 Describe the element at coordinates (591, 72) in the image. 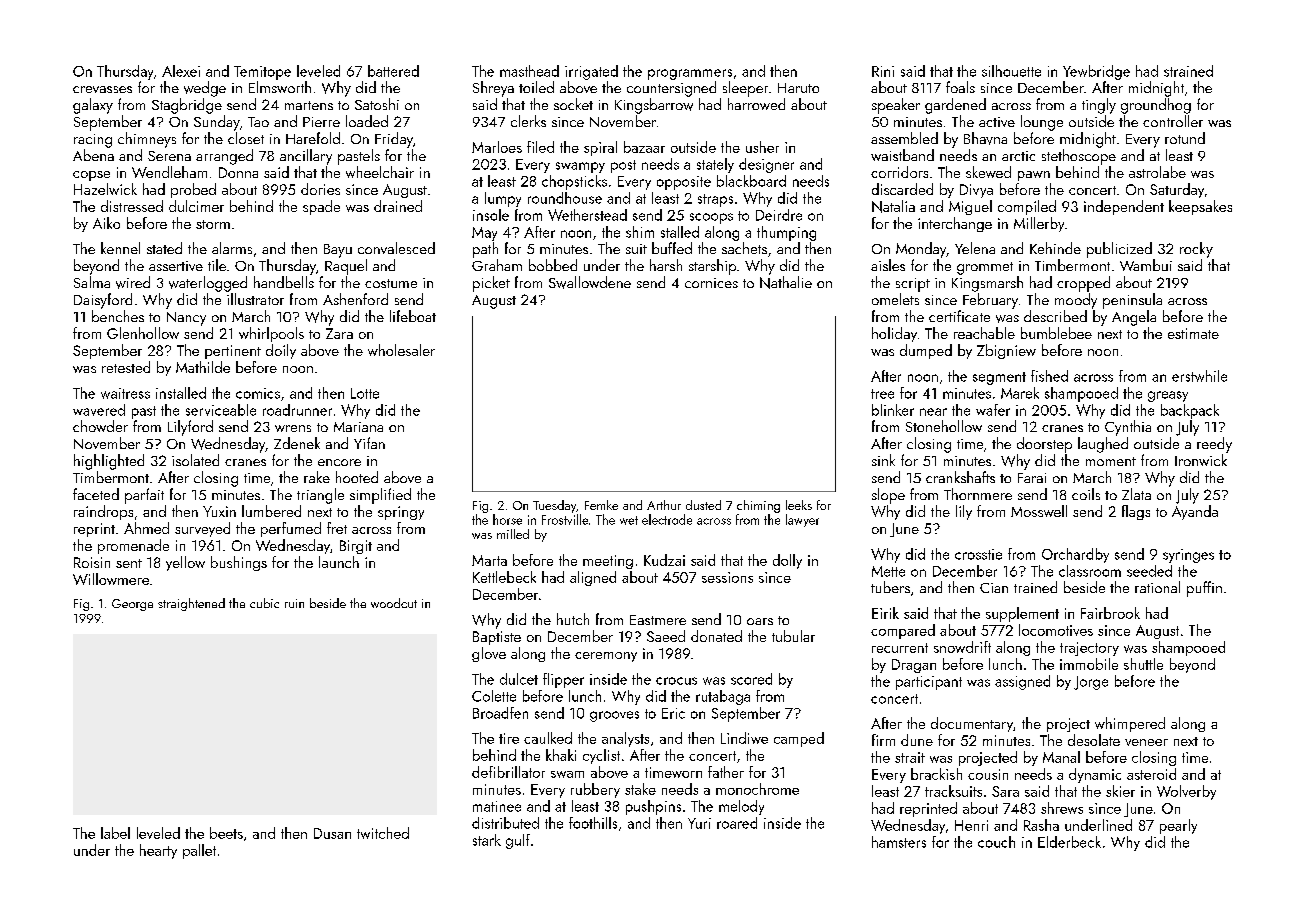

I see `irrigated` at that location.
